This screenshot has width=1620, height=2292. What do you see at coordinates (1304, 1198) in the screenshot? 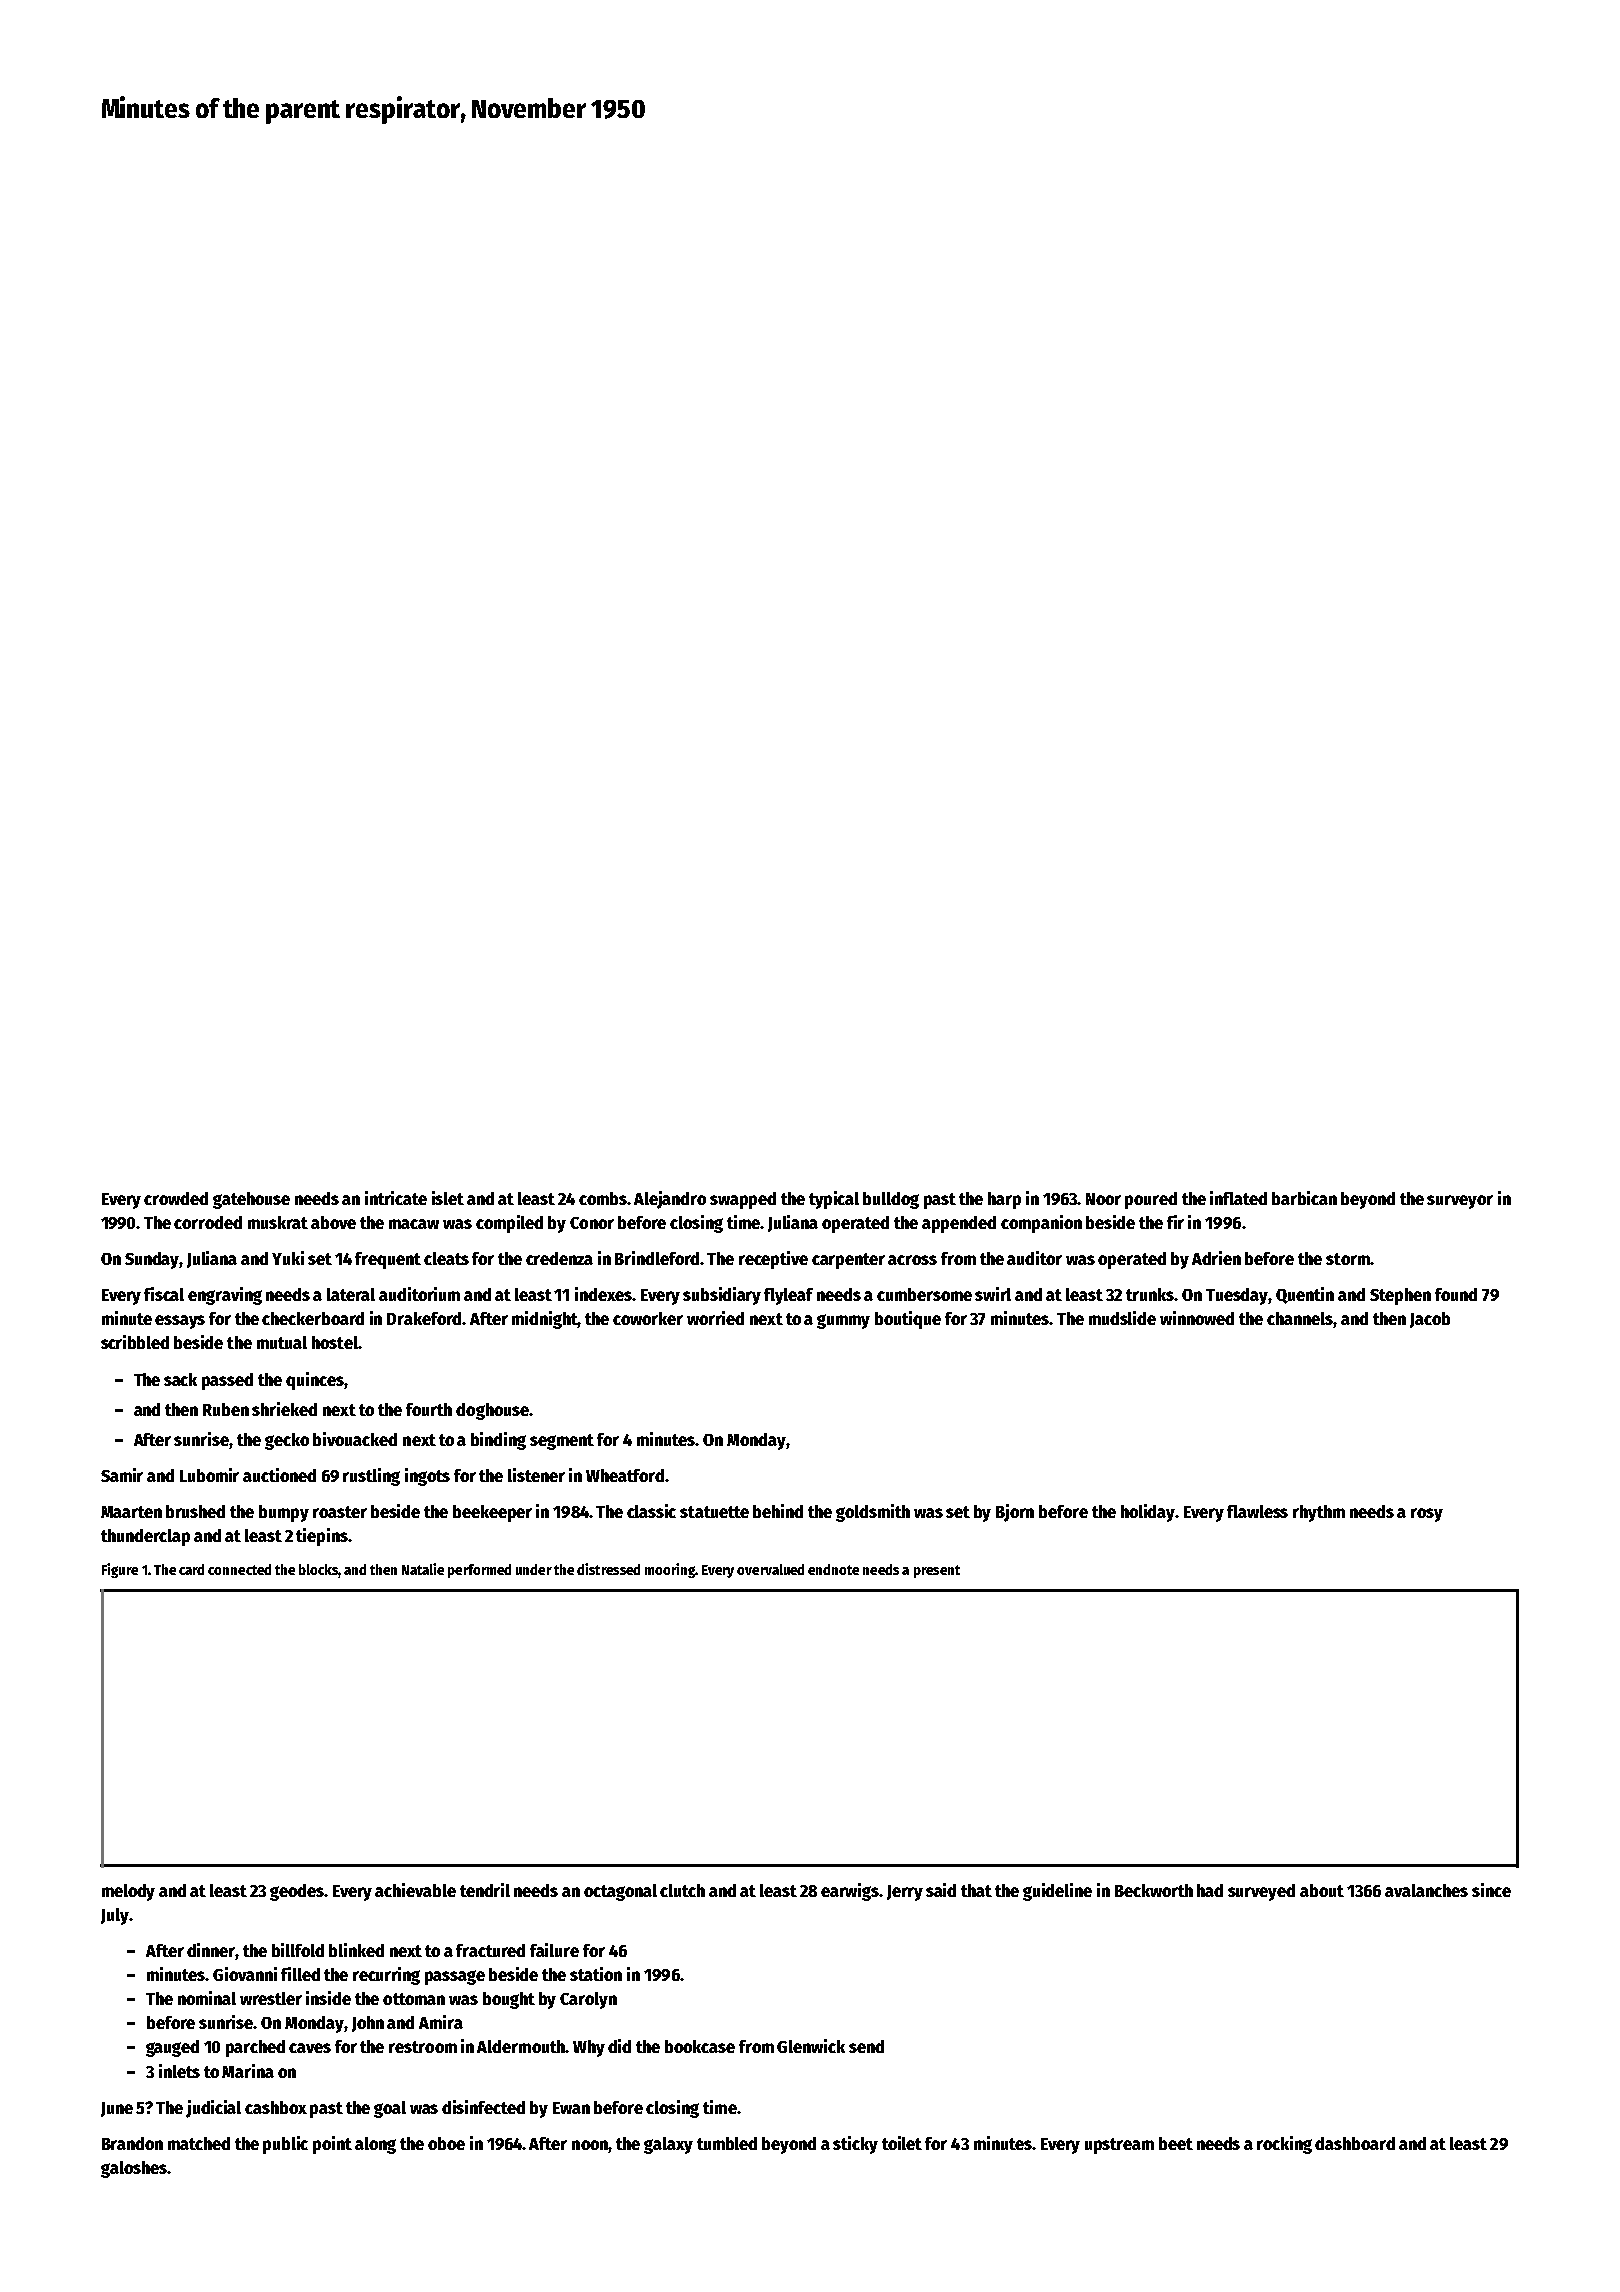
I see `barbican` at bounding box center [1304, 1198].
